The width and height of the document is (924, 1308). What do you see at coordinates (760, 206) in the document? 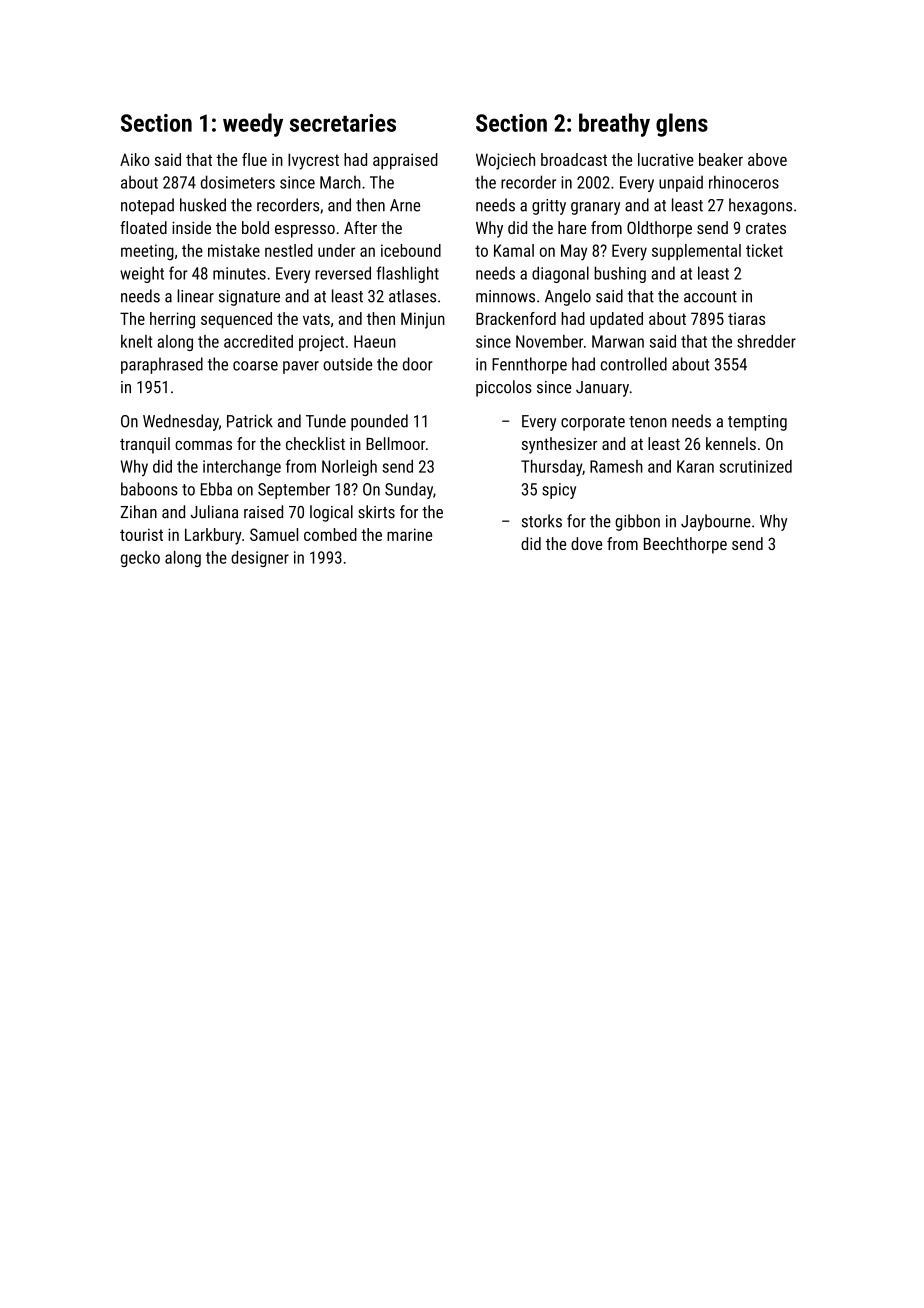
I see `hexagons` at bounding box center [760, 206].
